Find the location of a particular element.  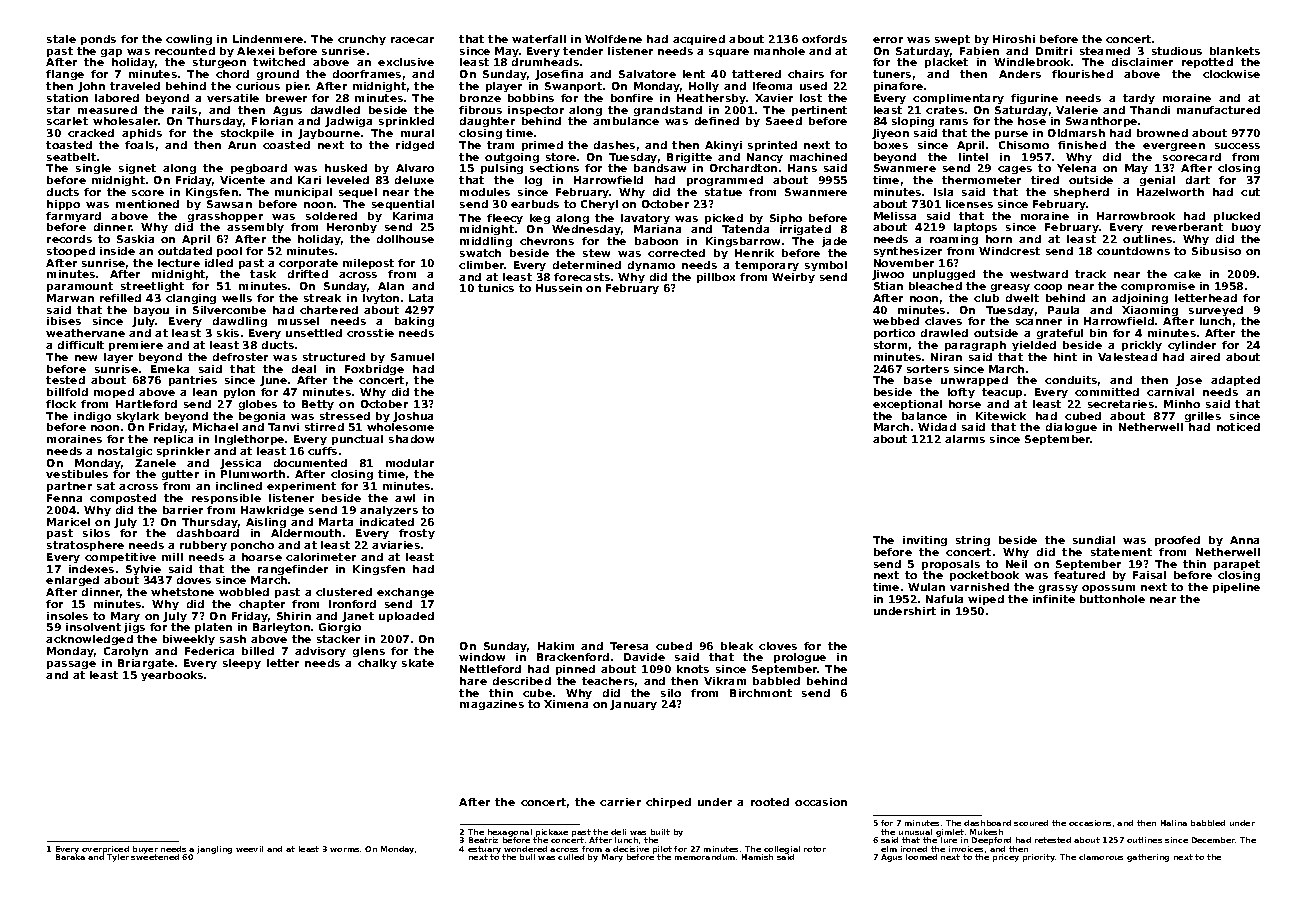

sundial is located at coordinates (1094, 540).
